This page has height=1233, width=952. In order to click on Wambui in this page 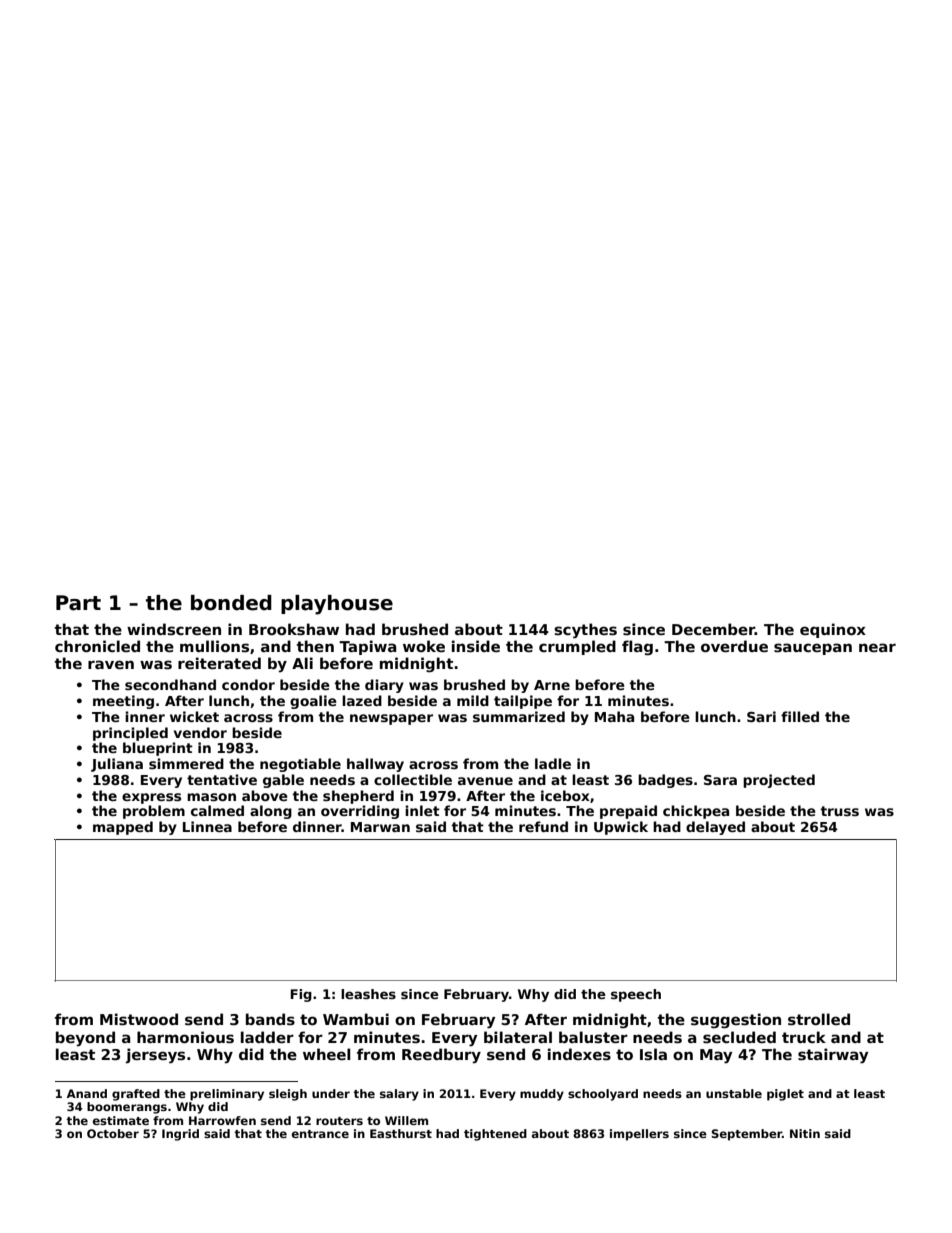, I will do `click(356, 1019)`.
